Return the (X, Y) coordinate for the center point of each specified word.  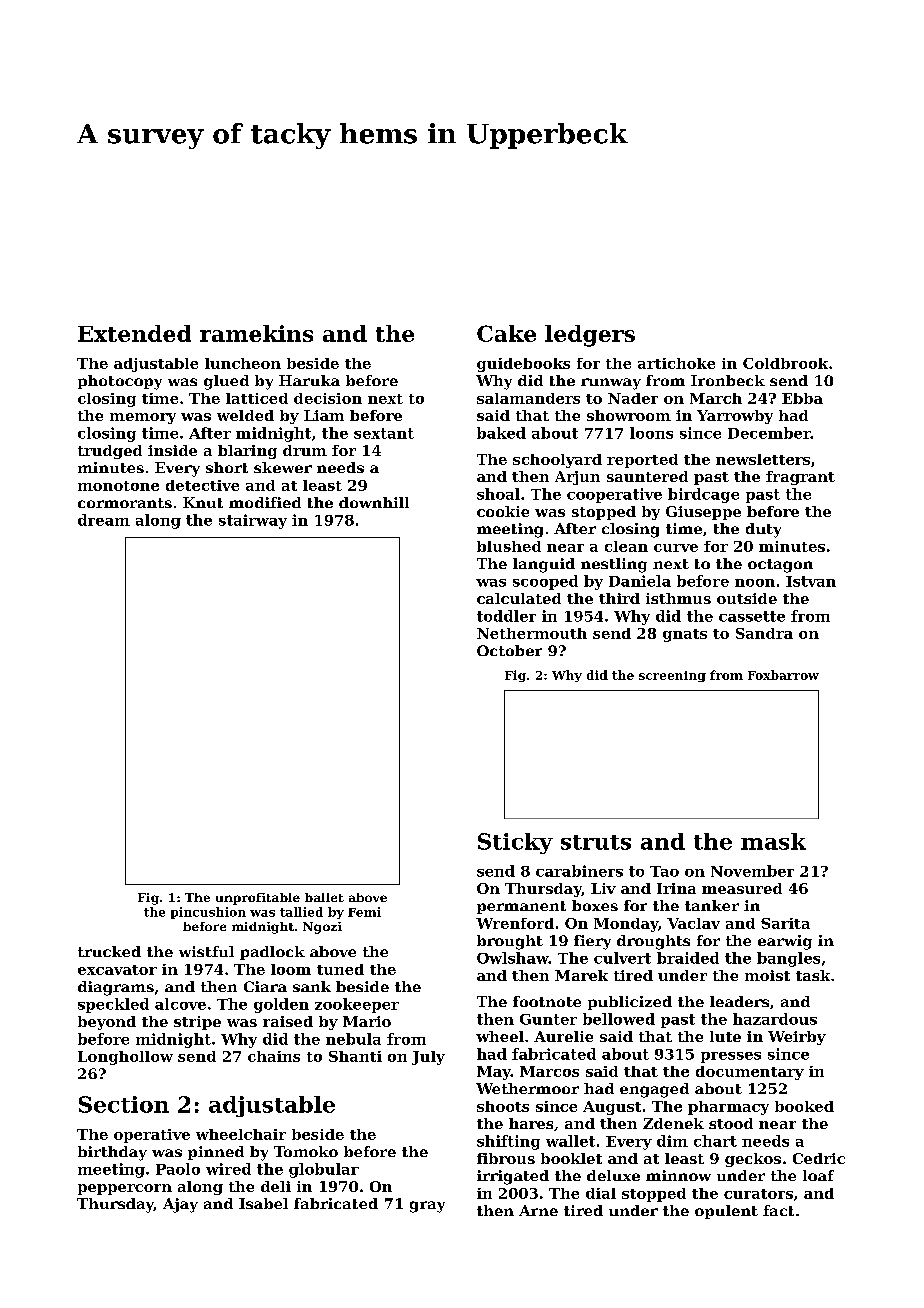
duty (763, 530)
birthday (112, 1153)
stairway (253, 521)
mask (773, 841)
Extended (134, 333)
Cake (506, 333)
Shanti (355, 1056)
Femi (364, 912)
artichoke (676, 363)
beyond (107, 1023)
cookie (503, 511)
